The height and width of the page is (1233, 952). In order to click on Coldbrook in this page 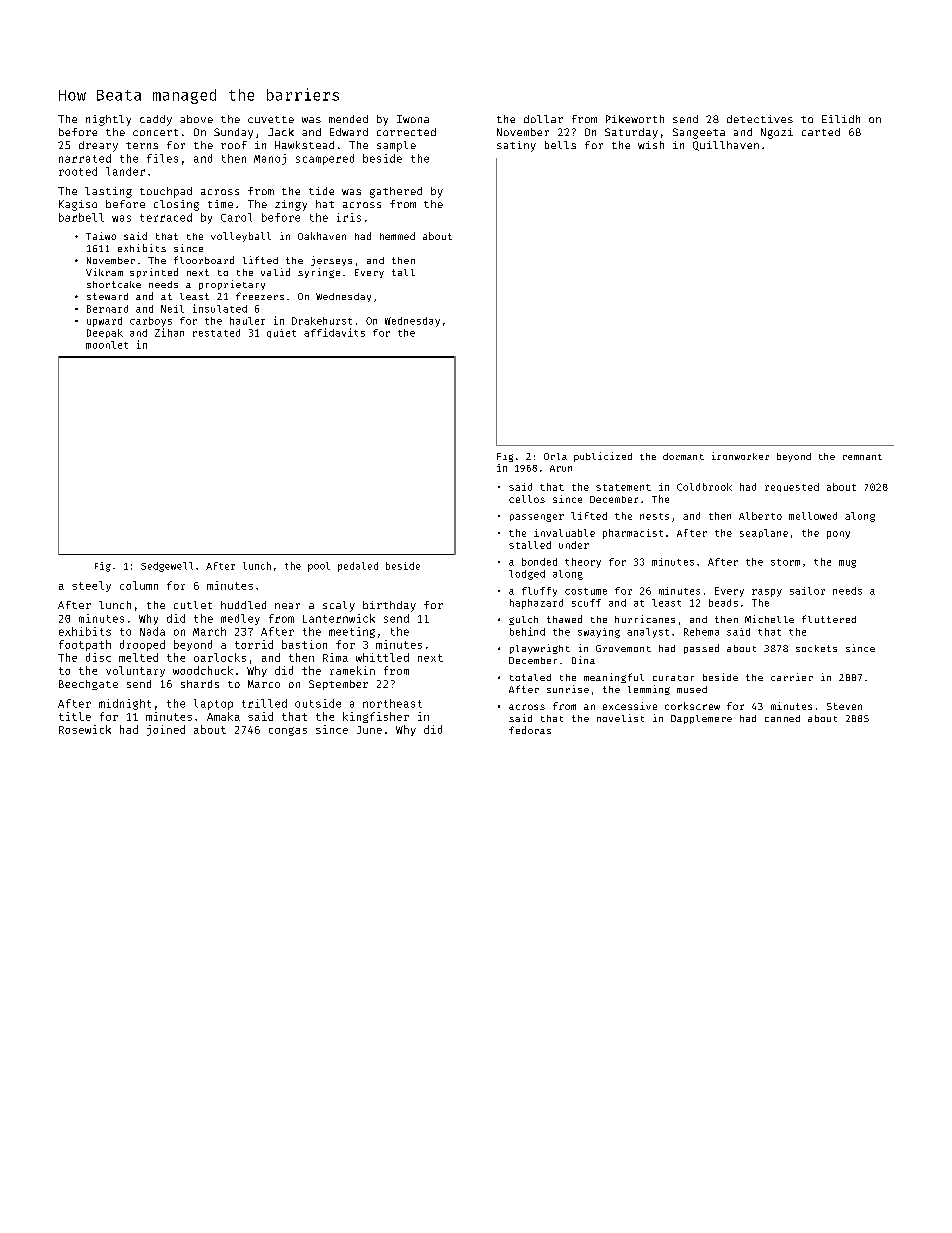, I will do `click(704, 487)`.
